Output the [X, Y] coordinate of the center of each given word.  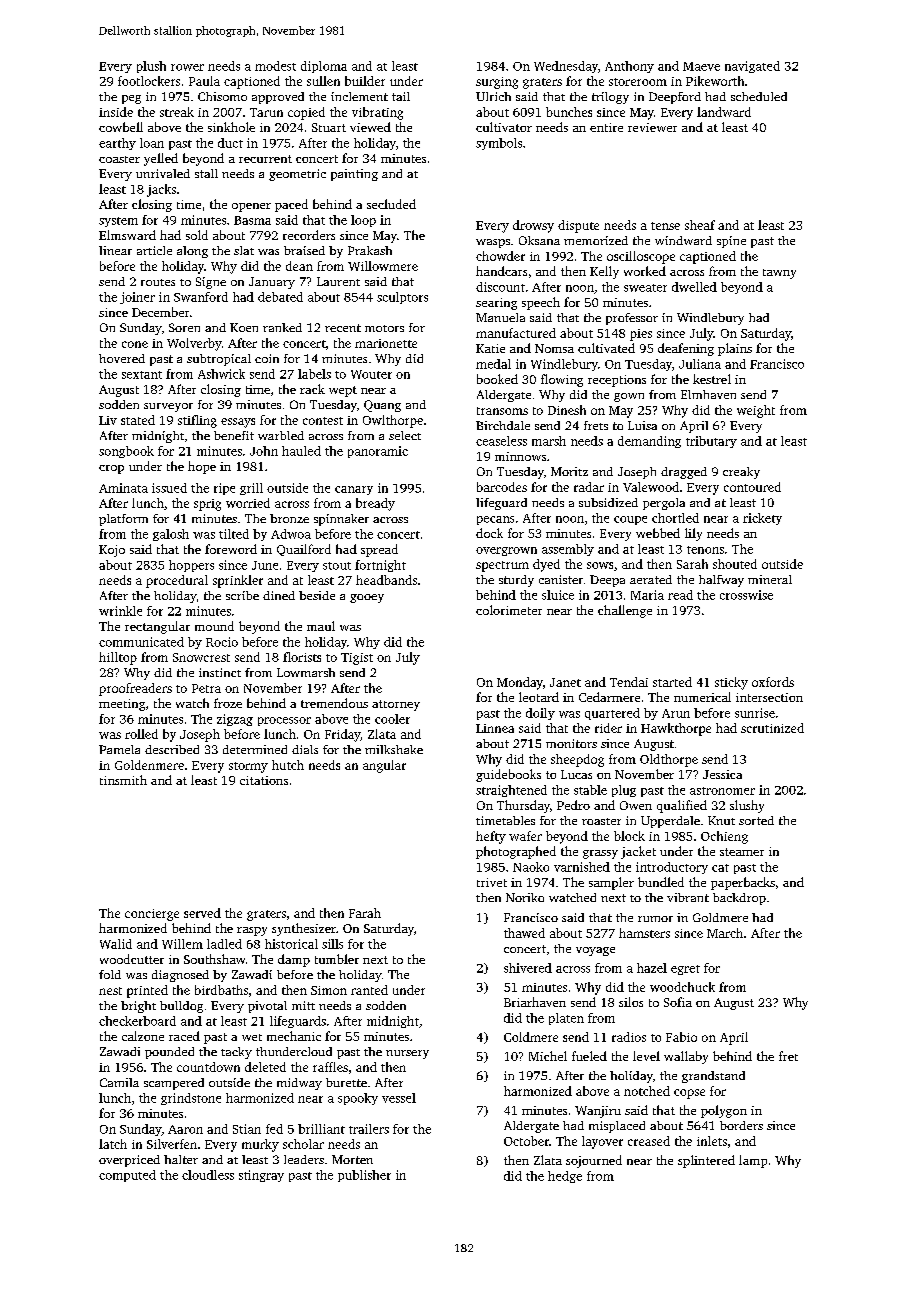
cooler [392, 719]
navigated [752, 67]
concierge [152, 915]
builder [365, 81]
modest [275, 66]
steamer [742, 852]
